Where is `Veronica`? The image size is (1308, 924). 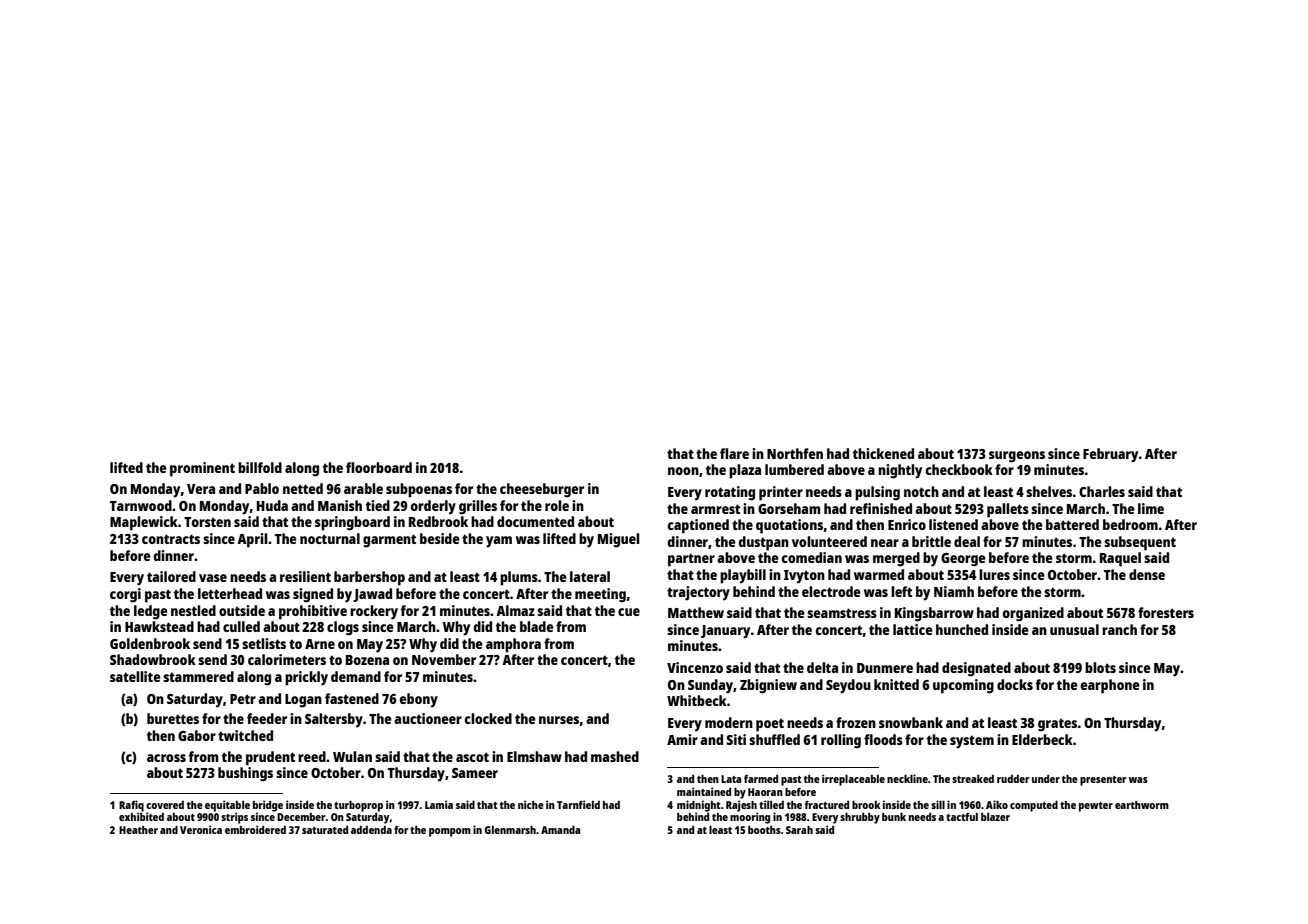 Veronica is located at coordinates (201, 829).
